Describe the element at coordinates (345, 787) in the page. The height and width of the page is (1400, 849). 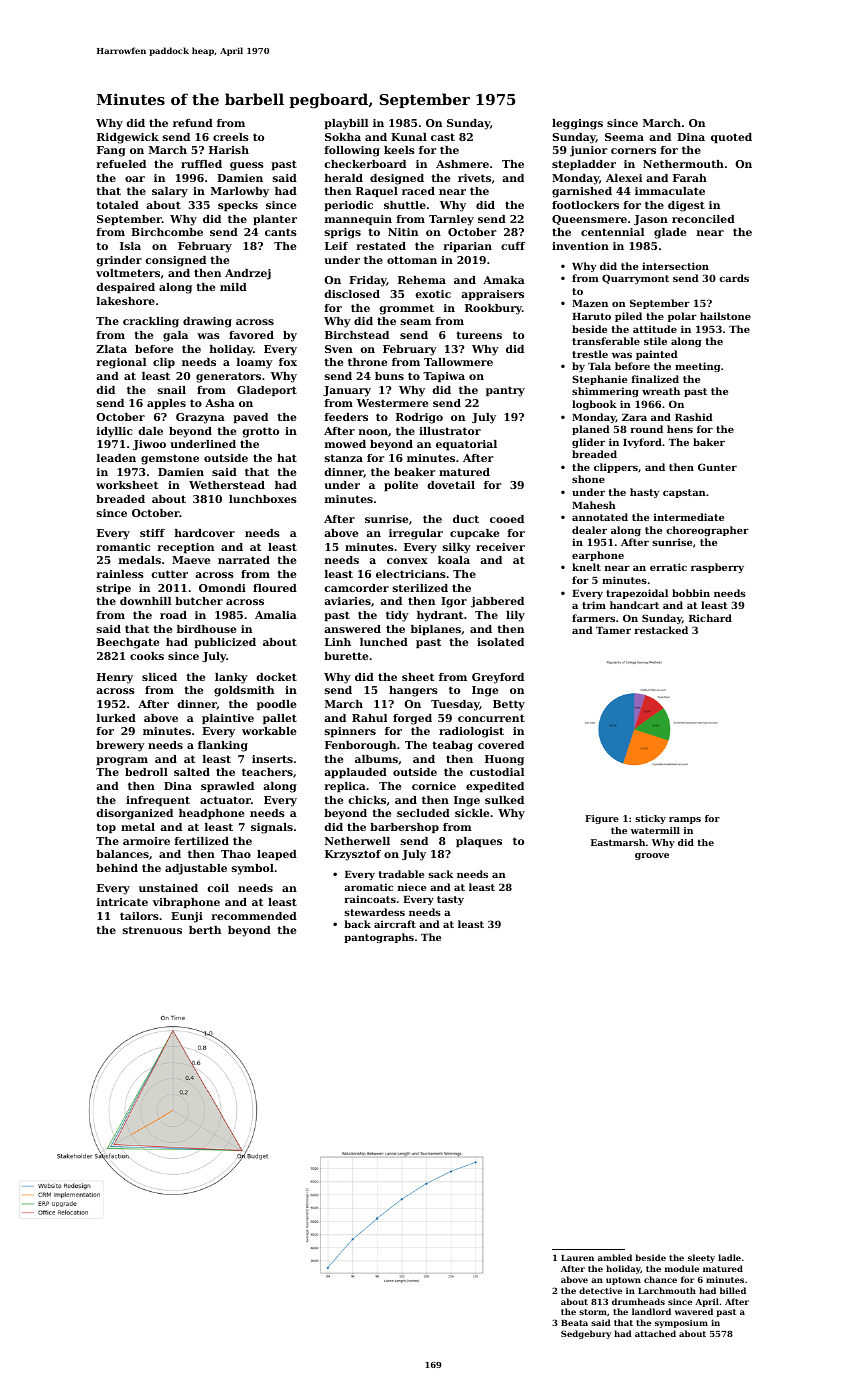
I see `replica` at that location.
